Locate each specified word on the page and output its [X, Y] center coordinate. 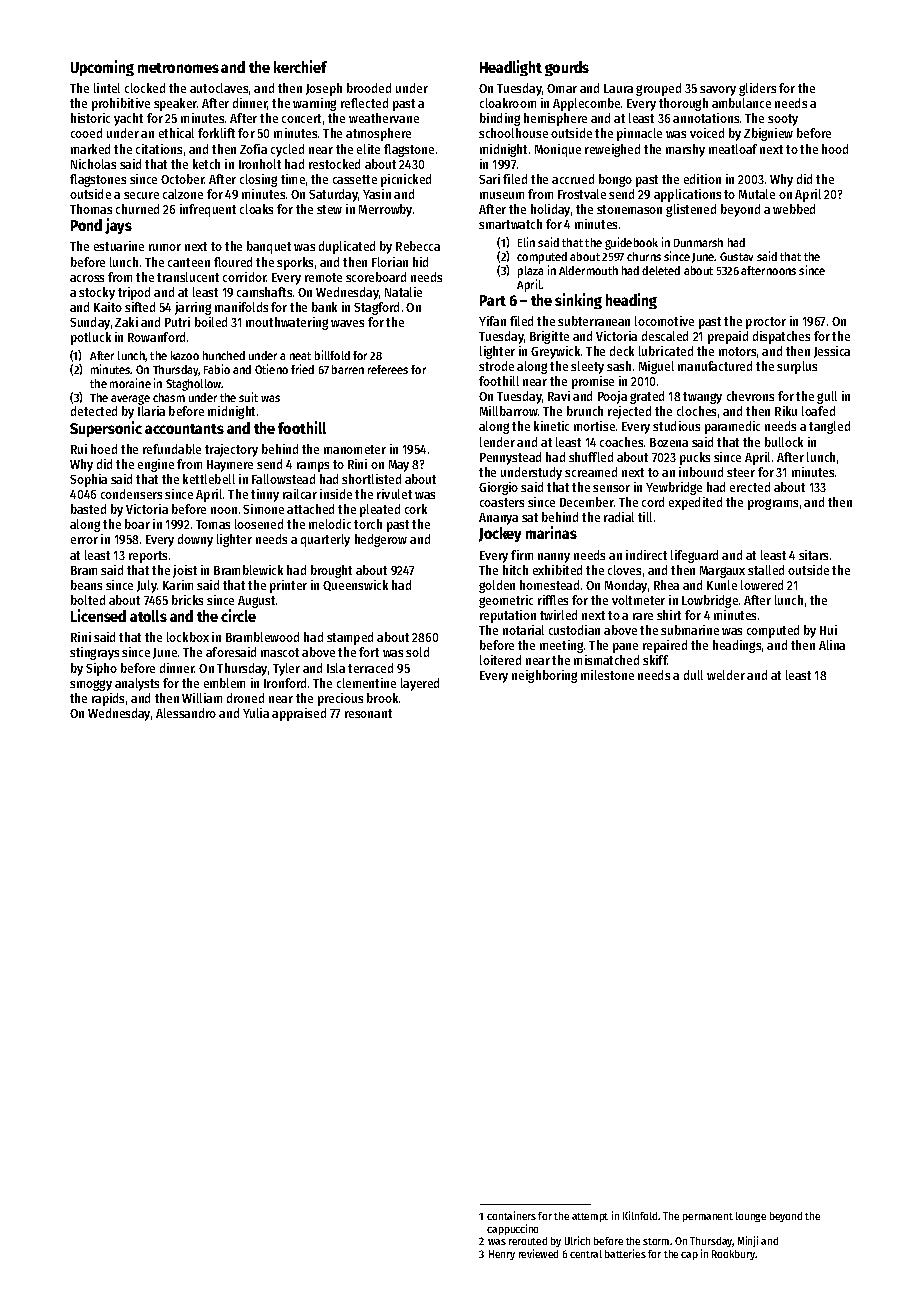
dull [693, 675]
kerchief [300, 66]
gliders [757, 89]
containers [511, 1215]
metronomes [178, 68]
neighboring [544, 676]
